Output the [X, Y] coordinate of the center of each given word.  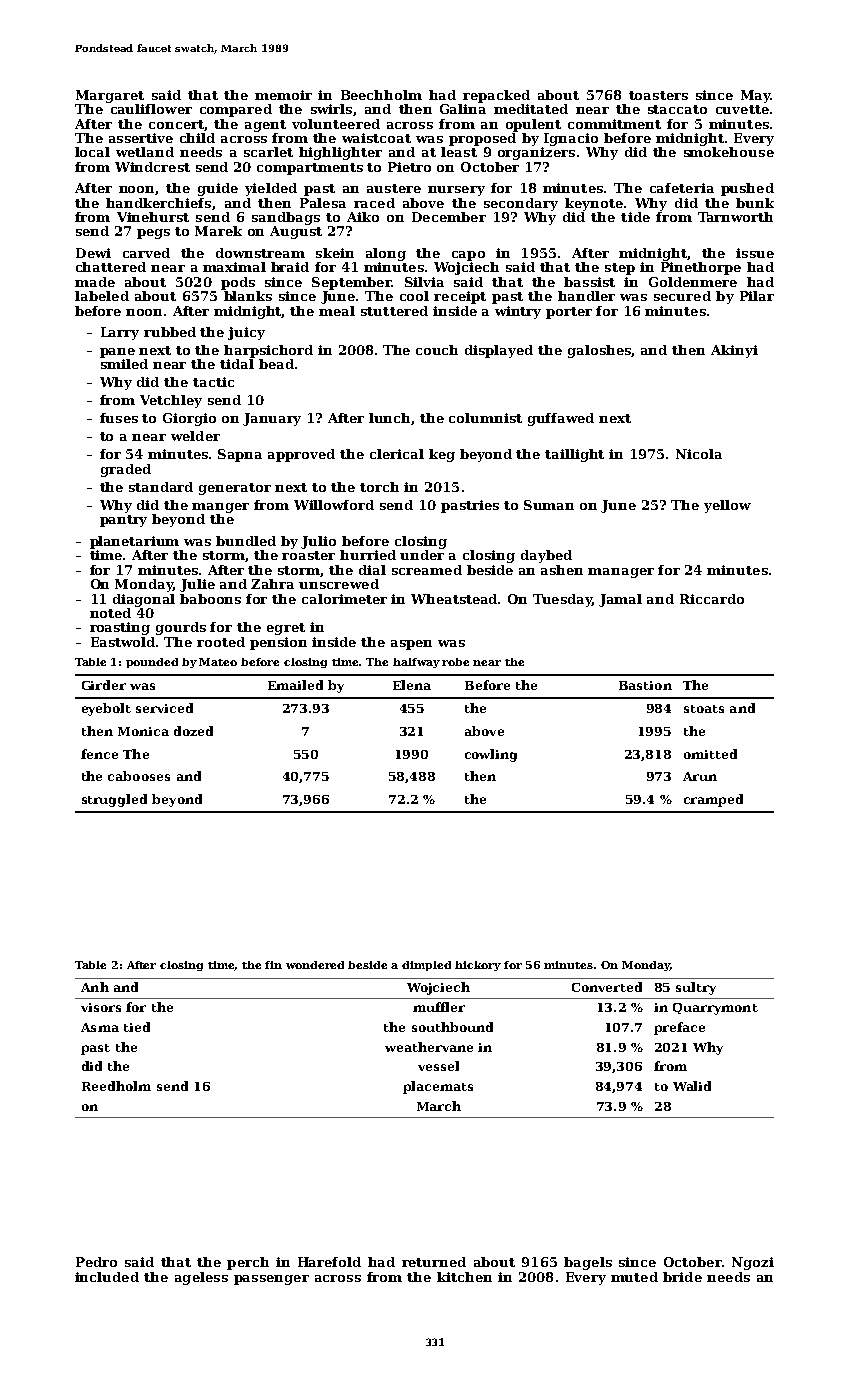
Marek [218, 231]
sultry [696, 988]
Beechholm [381, 95]
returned [434, 1262]
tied [137, 1027]
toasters [658, 95]
